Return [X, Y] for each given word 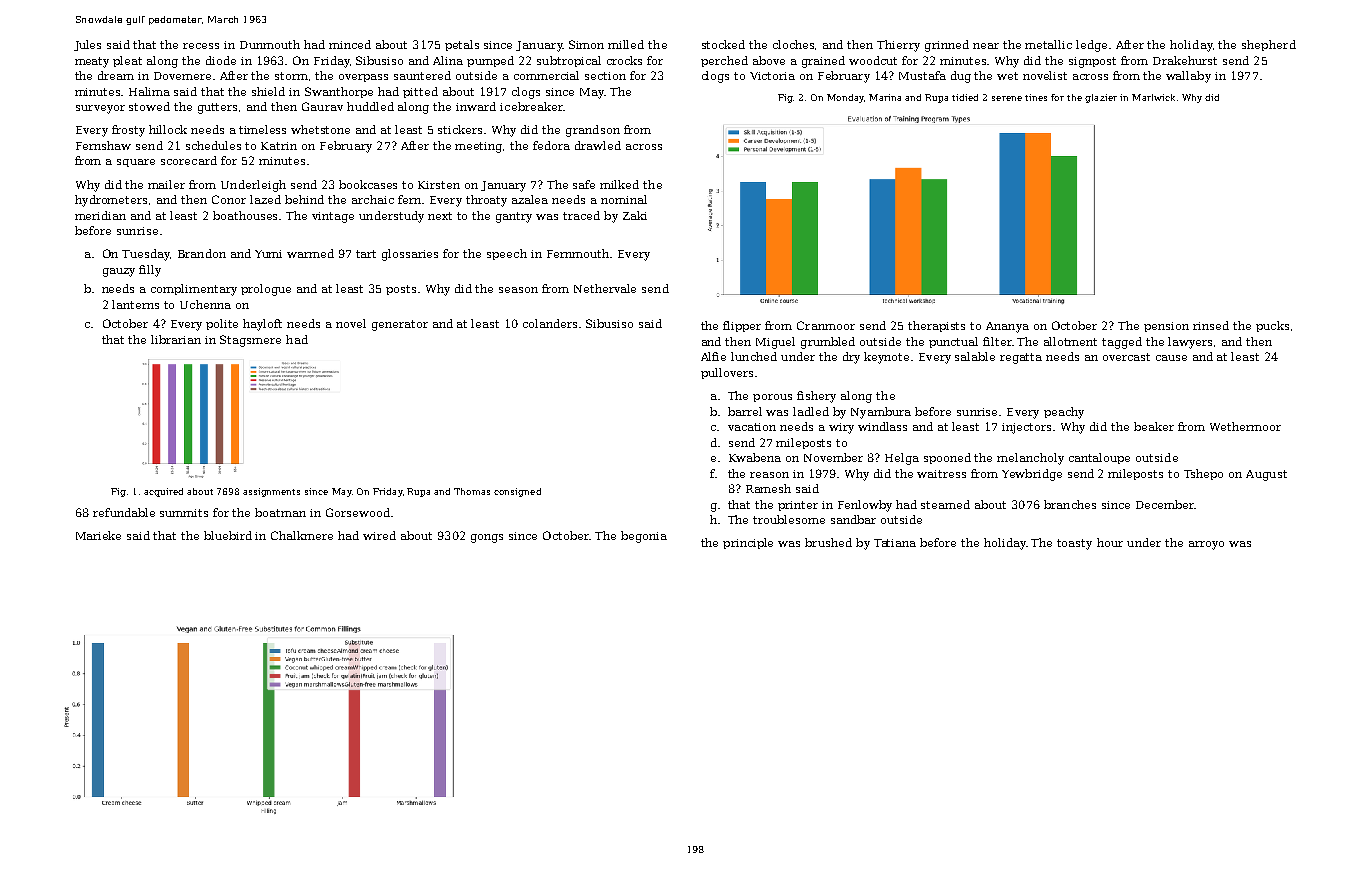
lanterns [135, 304]
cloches [793, 44]
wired [379, 535]
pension [1166, 327]
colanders [550, 323]
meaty [92, 62]
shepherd [1269, 45]
